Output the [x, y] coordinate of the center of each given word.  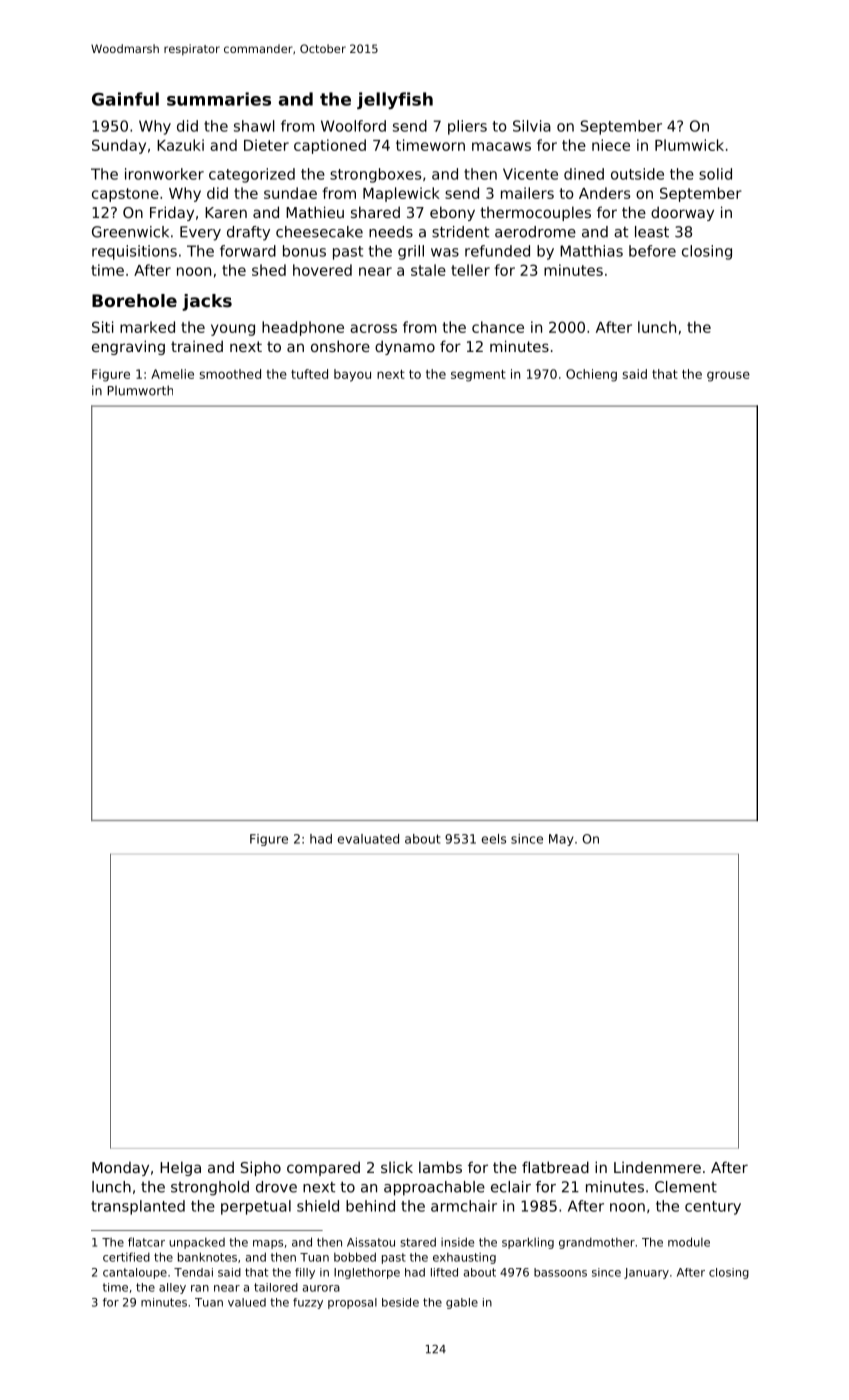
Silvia [532, 126]
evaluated [368, 839]
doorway [682, 213]
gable [462, 1303]
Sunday [119, 146]
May [561, 840]
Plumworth [140, 390]
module [689, 1242]
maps [268, 1244]
